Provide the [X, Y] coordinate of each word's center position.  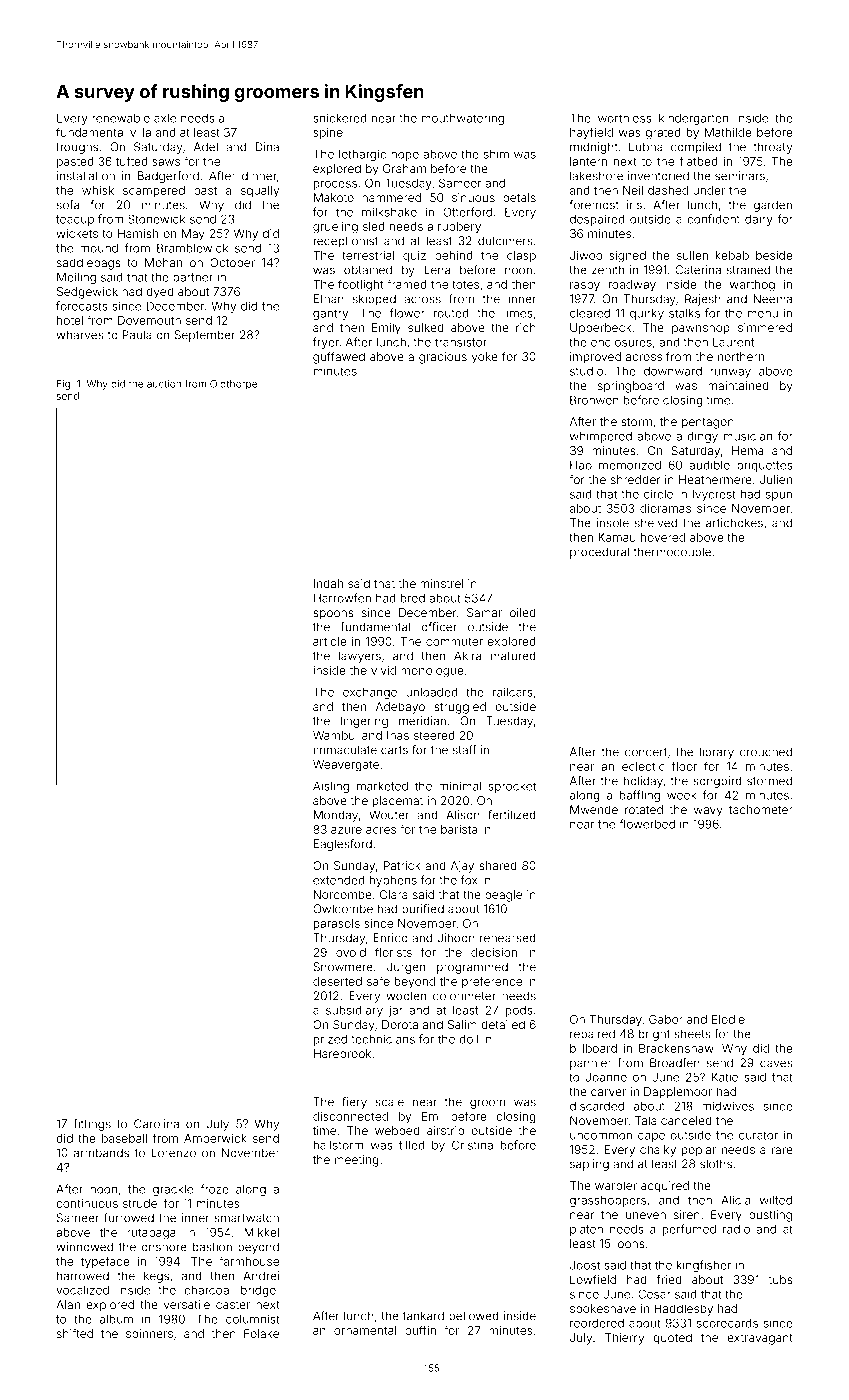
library [717, 753]
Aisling [331, 787]
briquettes [765, 466]
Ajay [462, 867]
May [193, 235]
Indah [328, 583]
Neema [772, 299]
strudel [141, 1203]
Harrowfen [342, 598]
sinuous [473, 197]
